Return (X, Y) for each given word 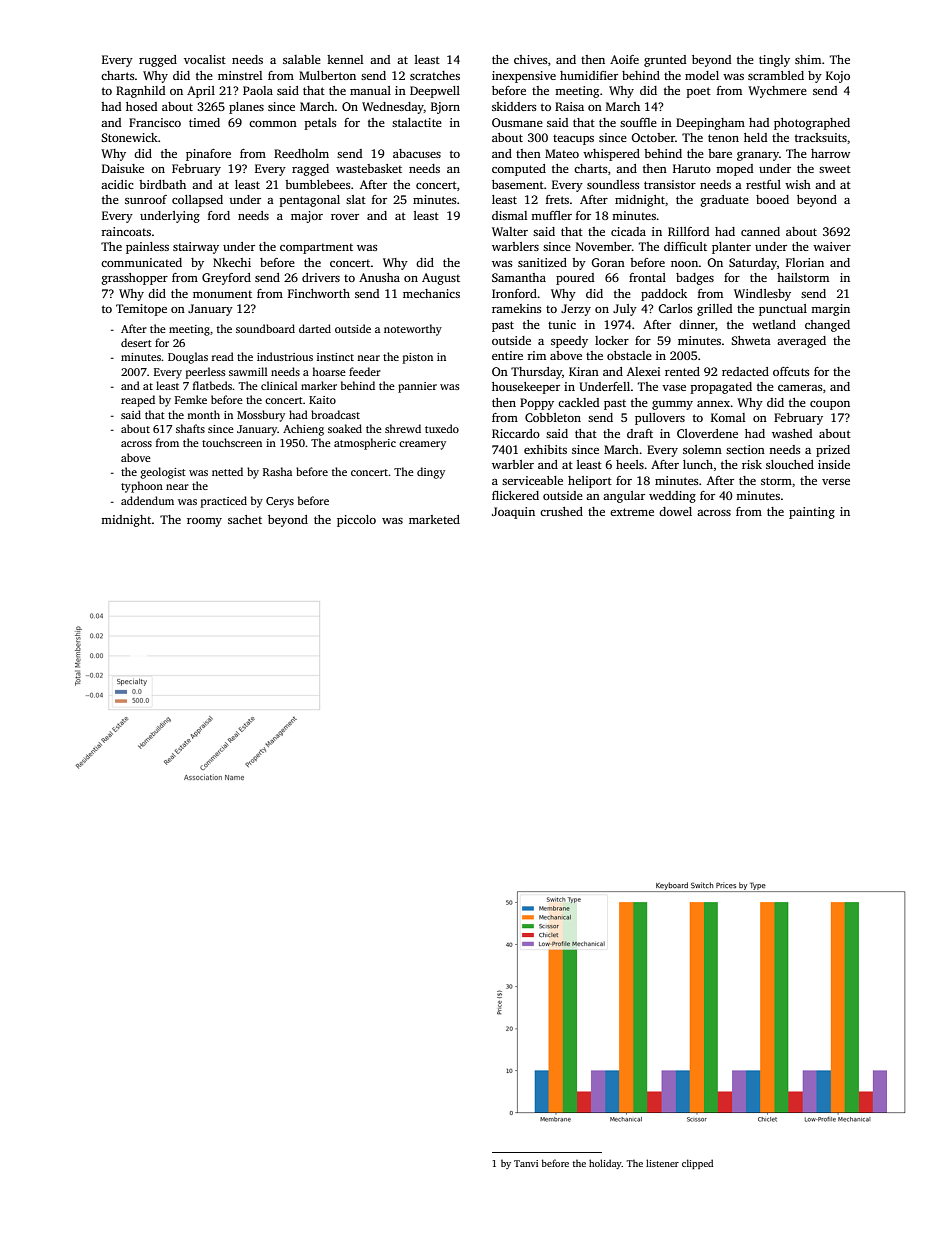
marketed (434, 519)
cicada (628, 231)
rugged (158, 61)
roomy (204, 522)
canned (760, 231)
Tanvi (526, 1163)
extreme (632, 512)
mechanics (431, 293)
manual (370, 90)
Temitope (141, 310)
